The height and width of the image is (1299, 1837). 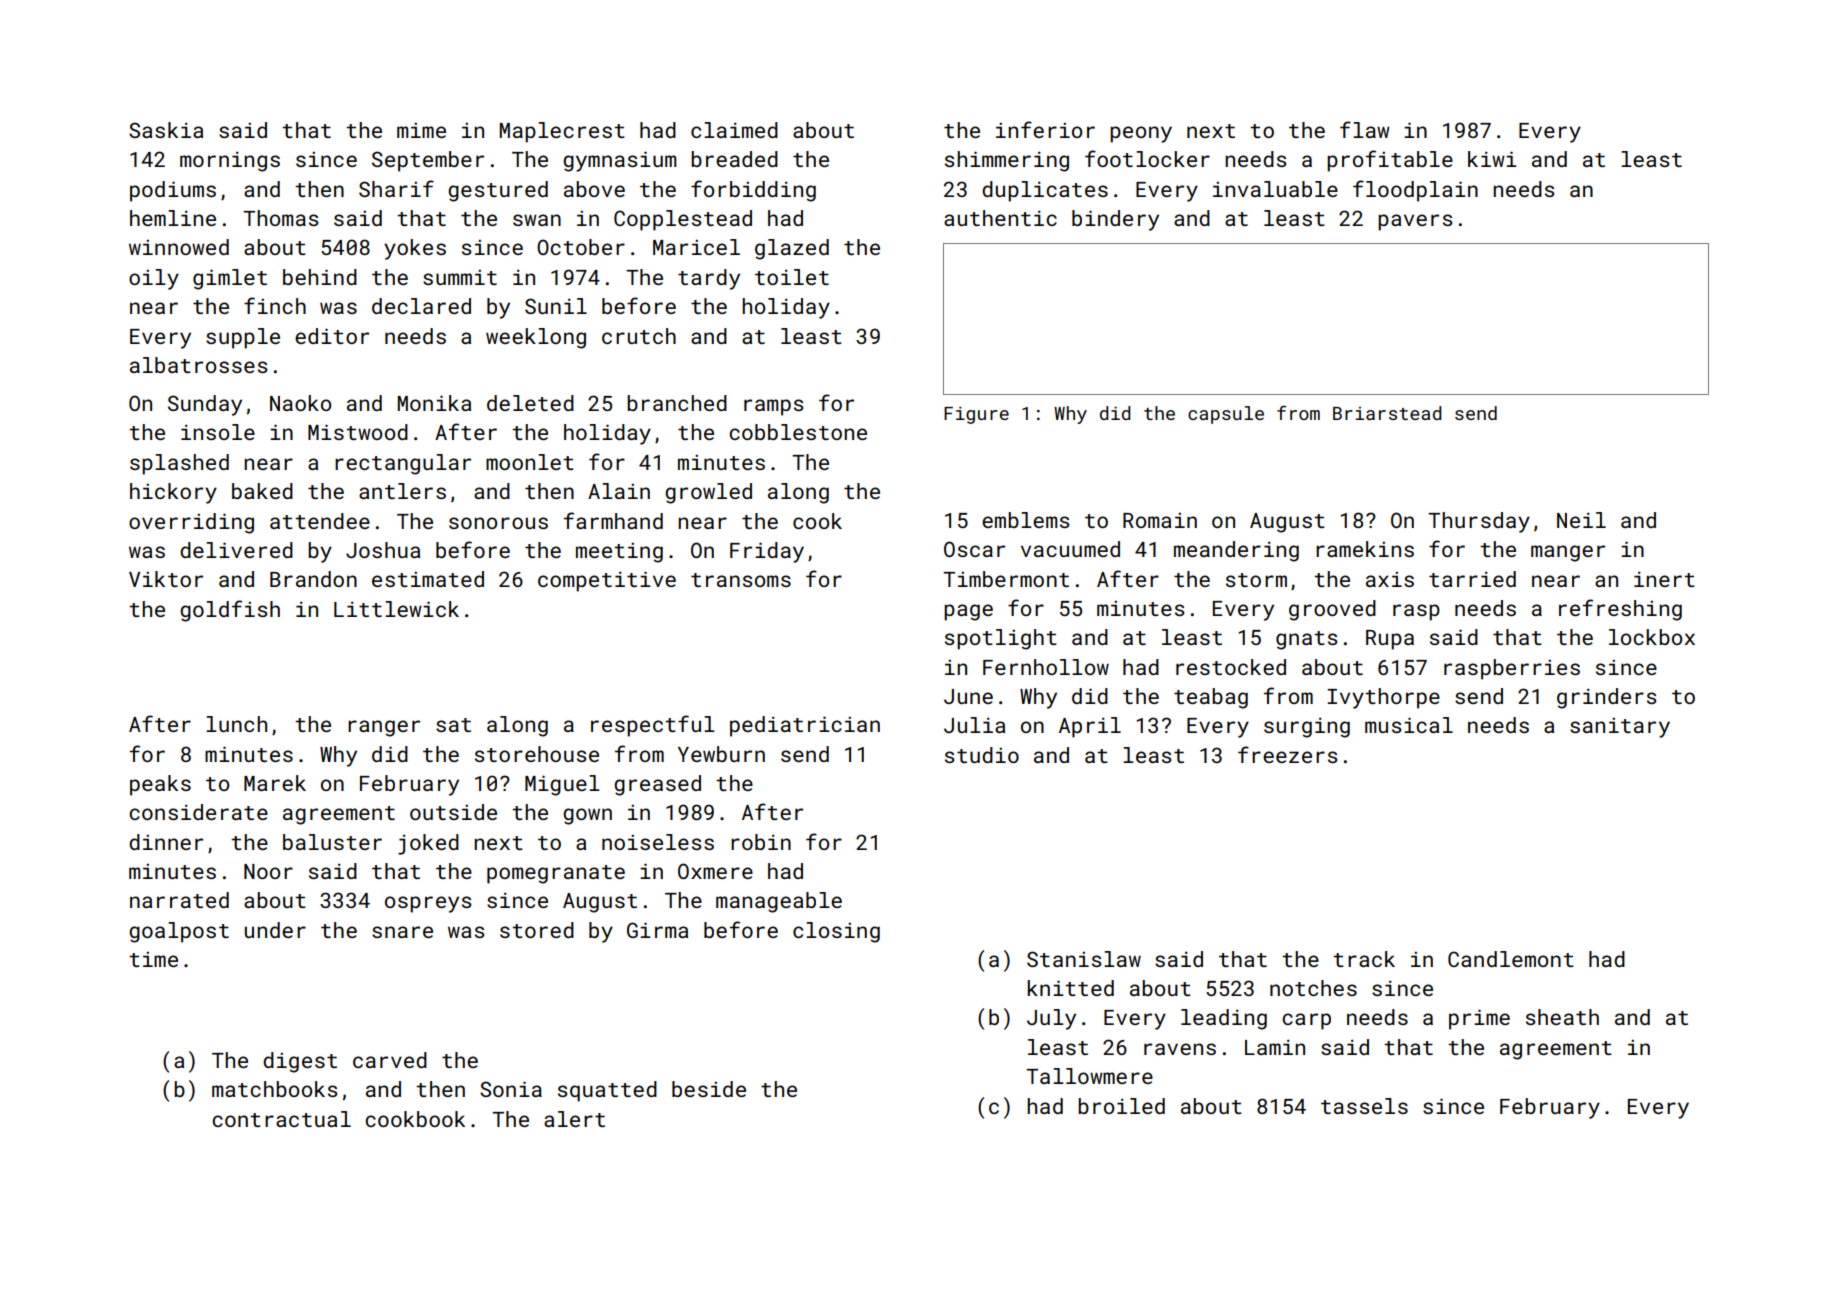 I want to click on lunch, so click(x=236, y=724).
